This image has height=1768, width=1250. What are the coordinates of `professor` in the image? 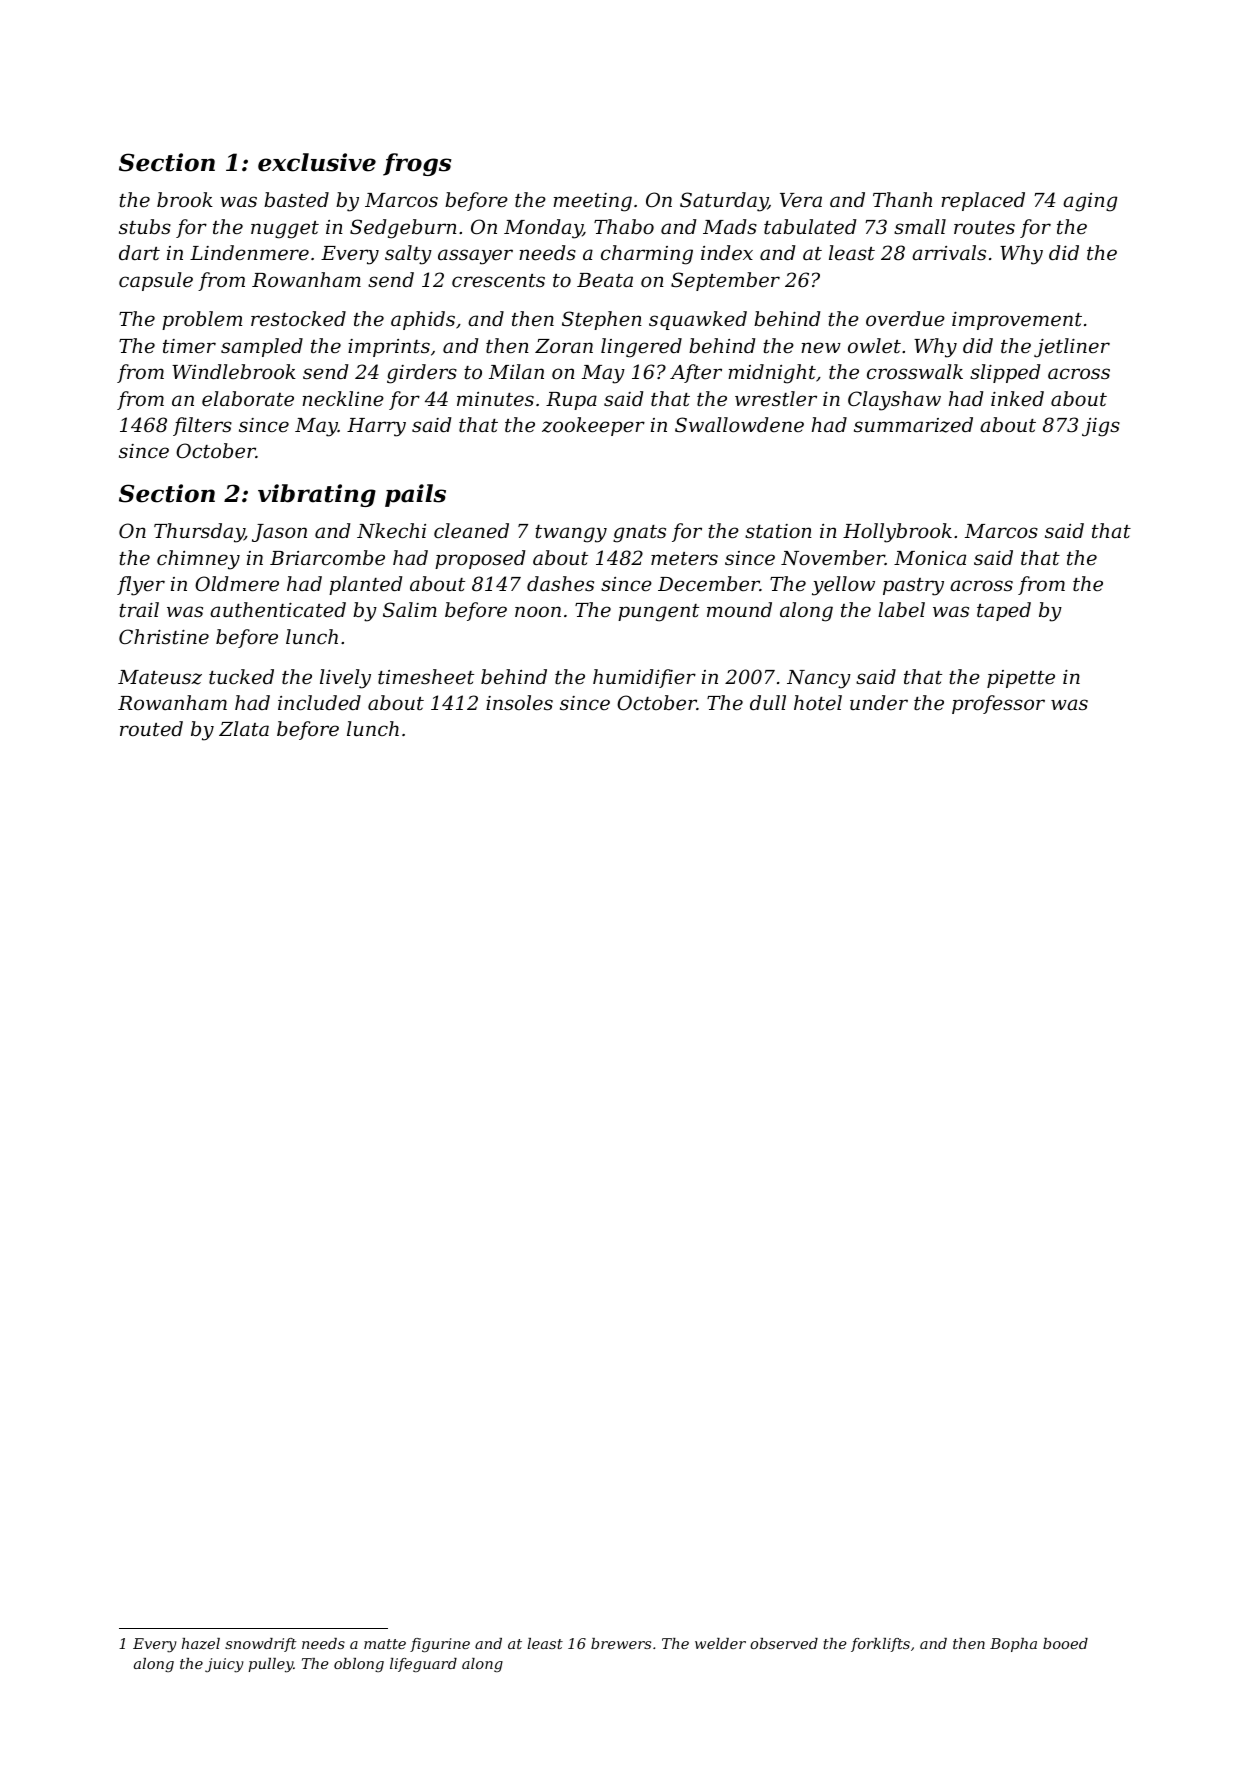 It's located at (998, 704).
